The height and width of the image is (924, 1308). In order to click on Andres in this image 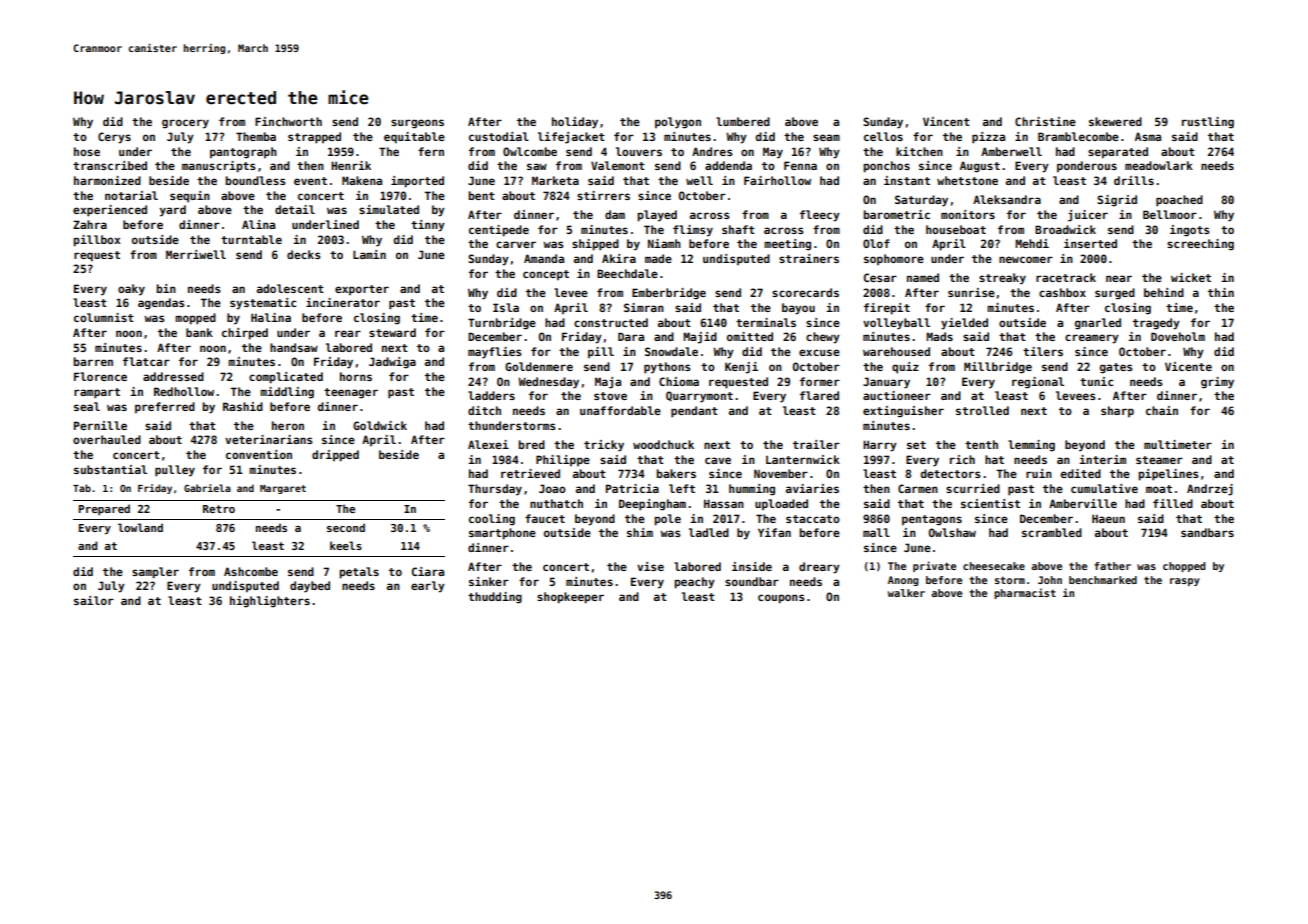, I will do `click(712, 151)`.
